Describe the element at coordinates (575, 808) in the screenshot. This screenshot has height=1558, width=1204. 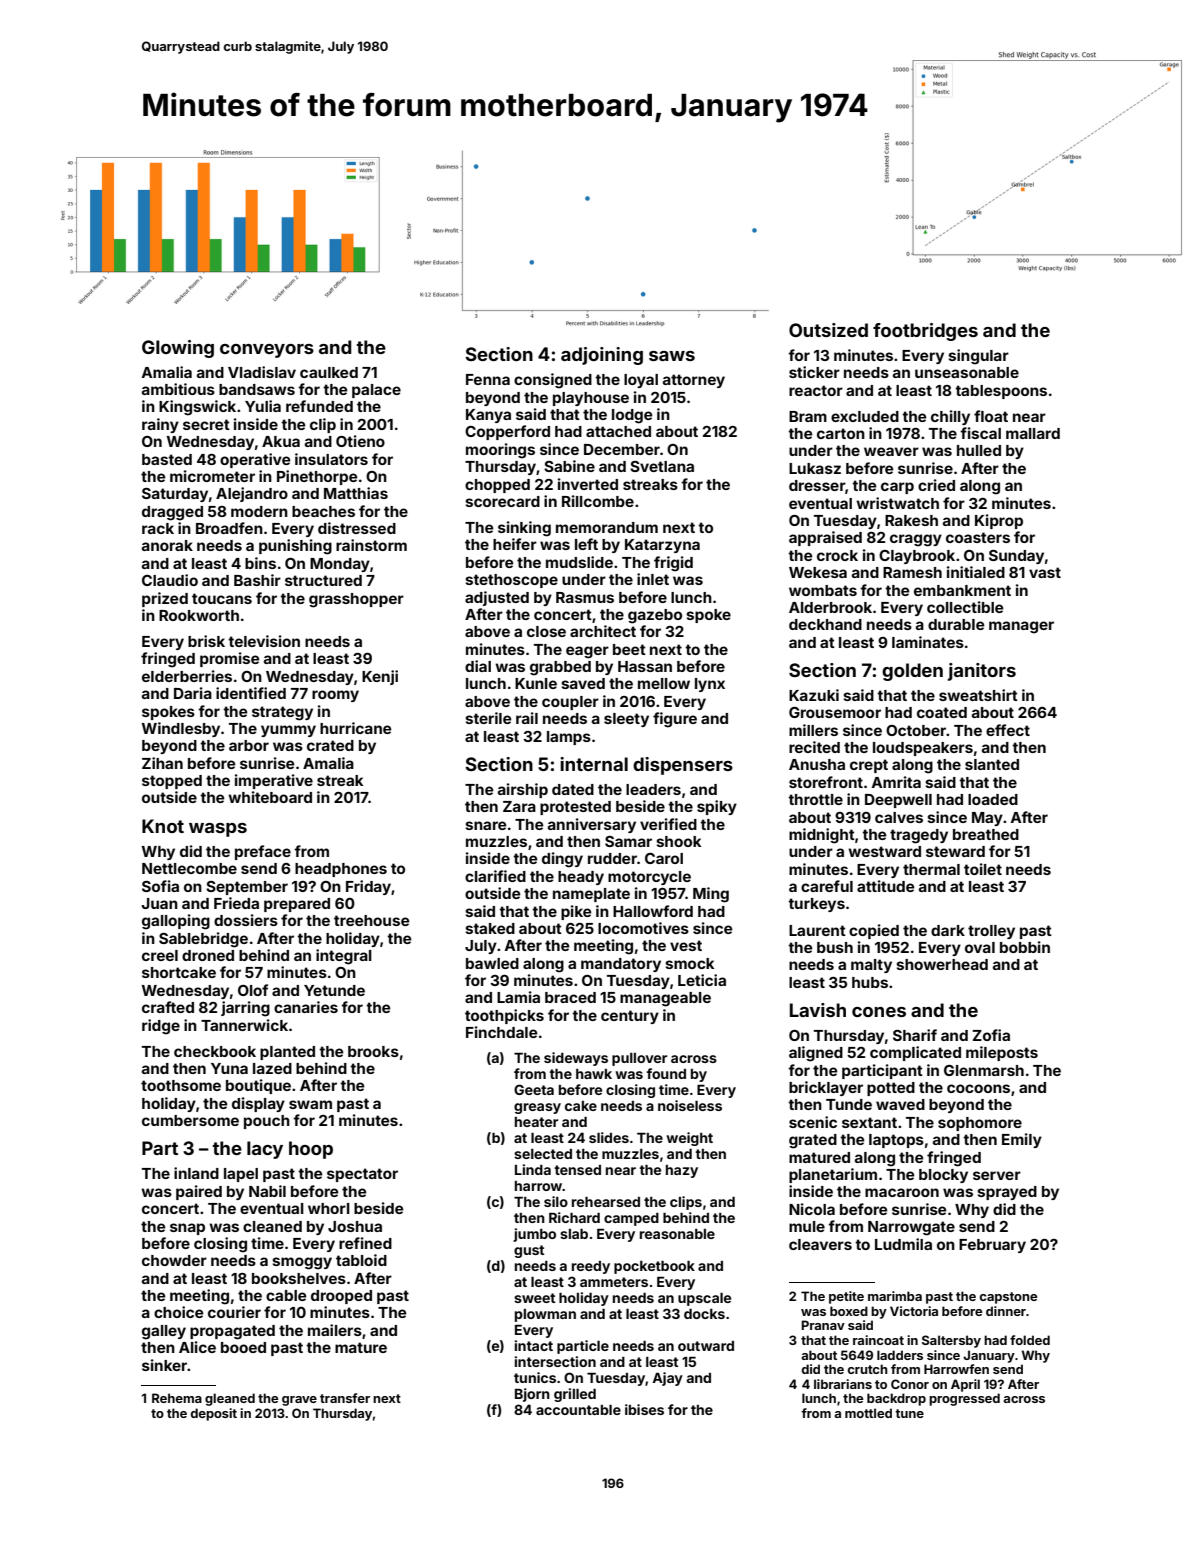
I see `protested` at that location.
